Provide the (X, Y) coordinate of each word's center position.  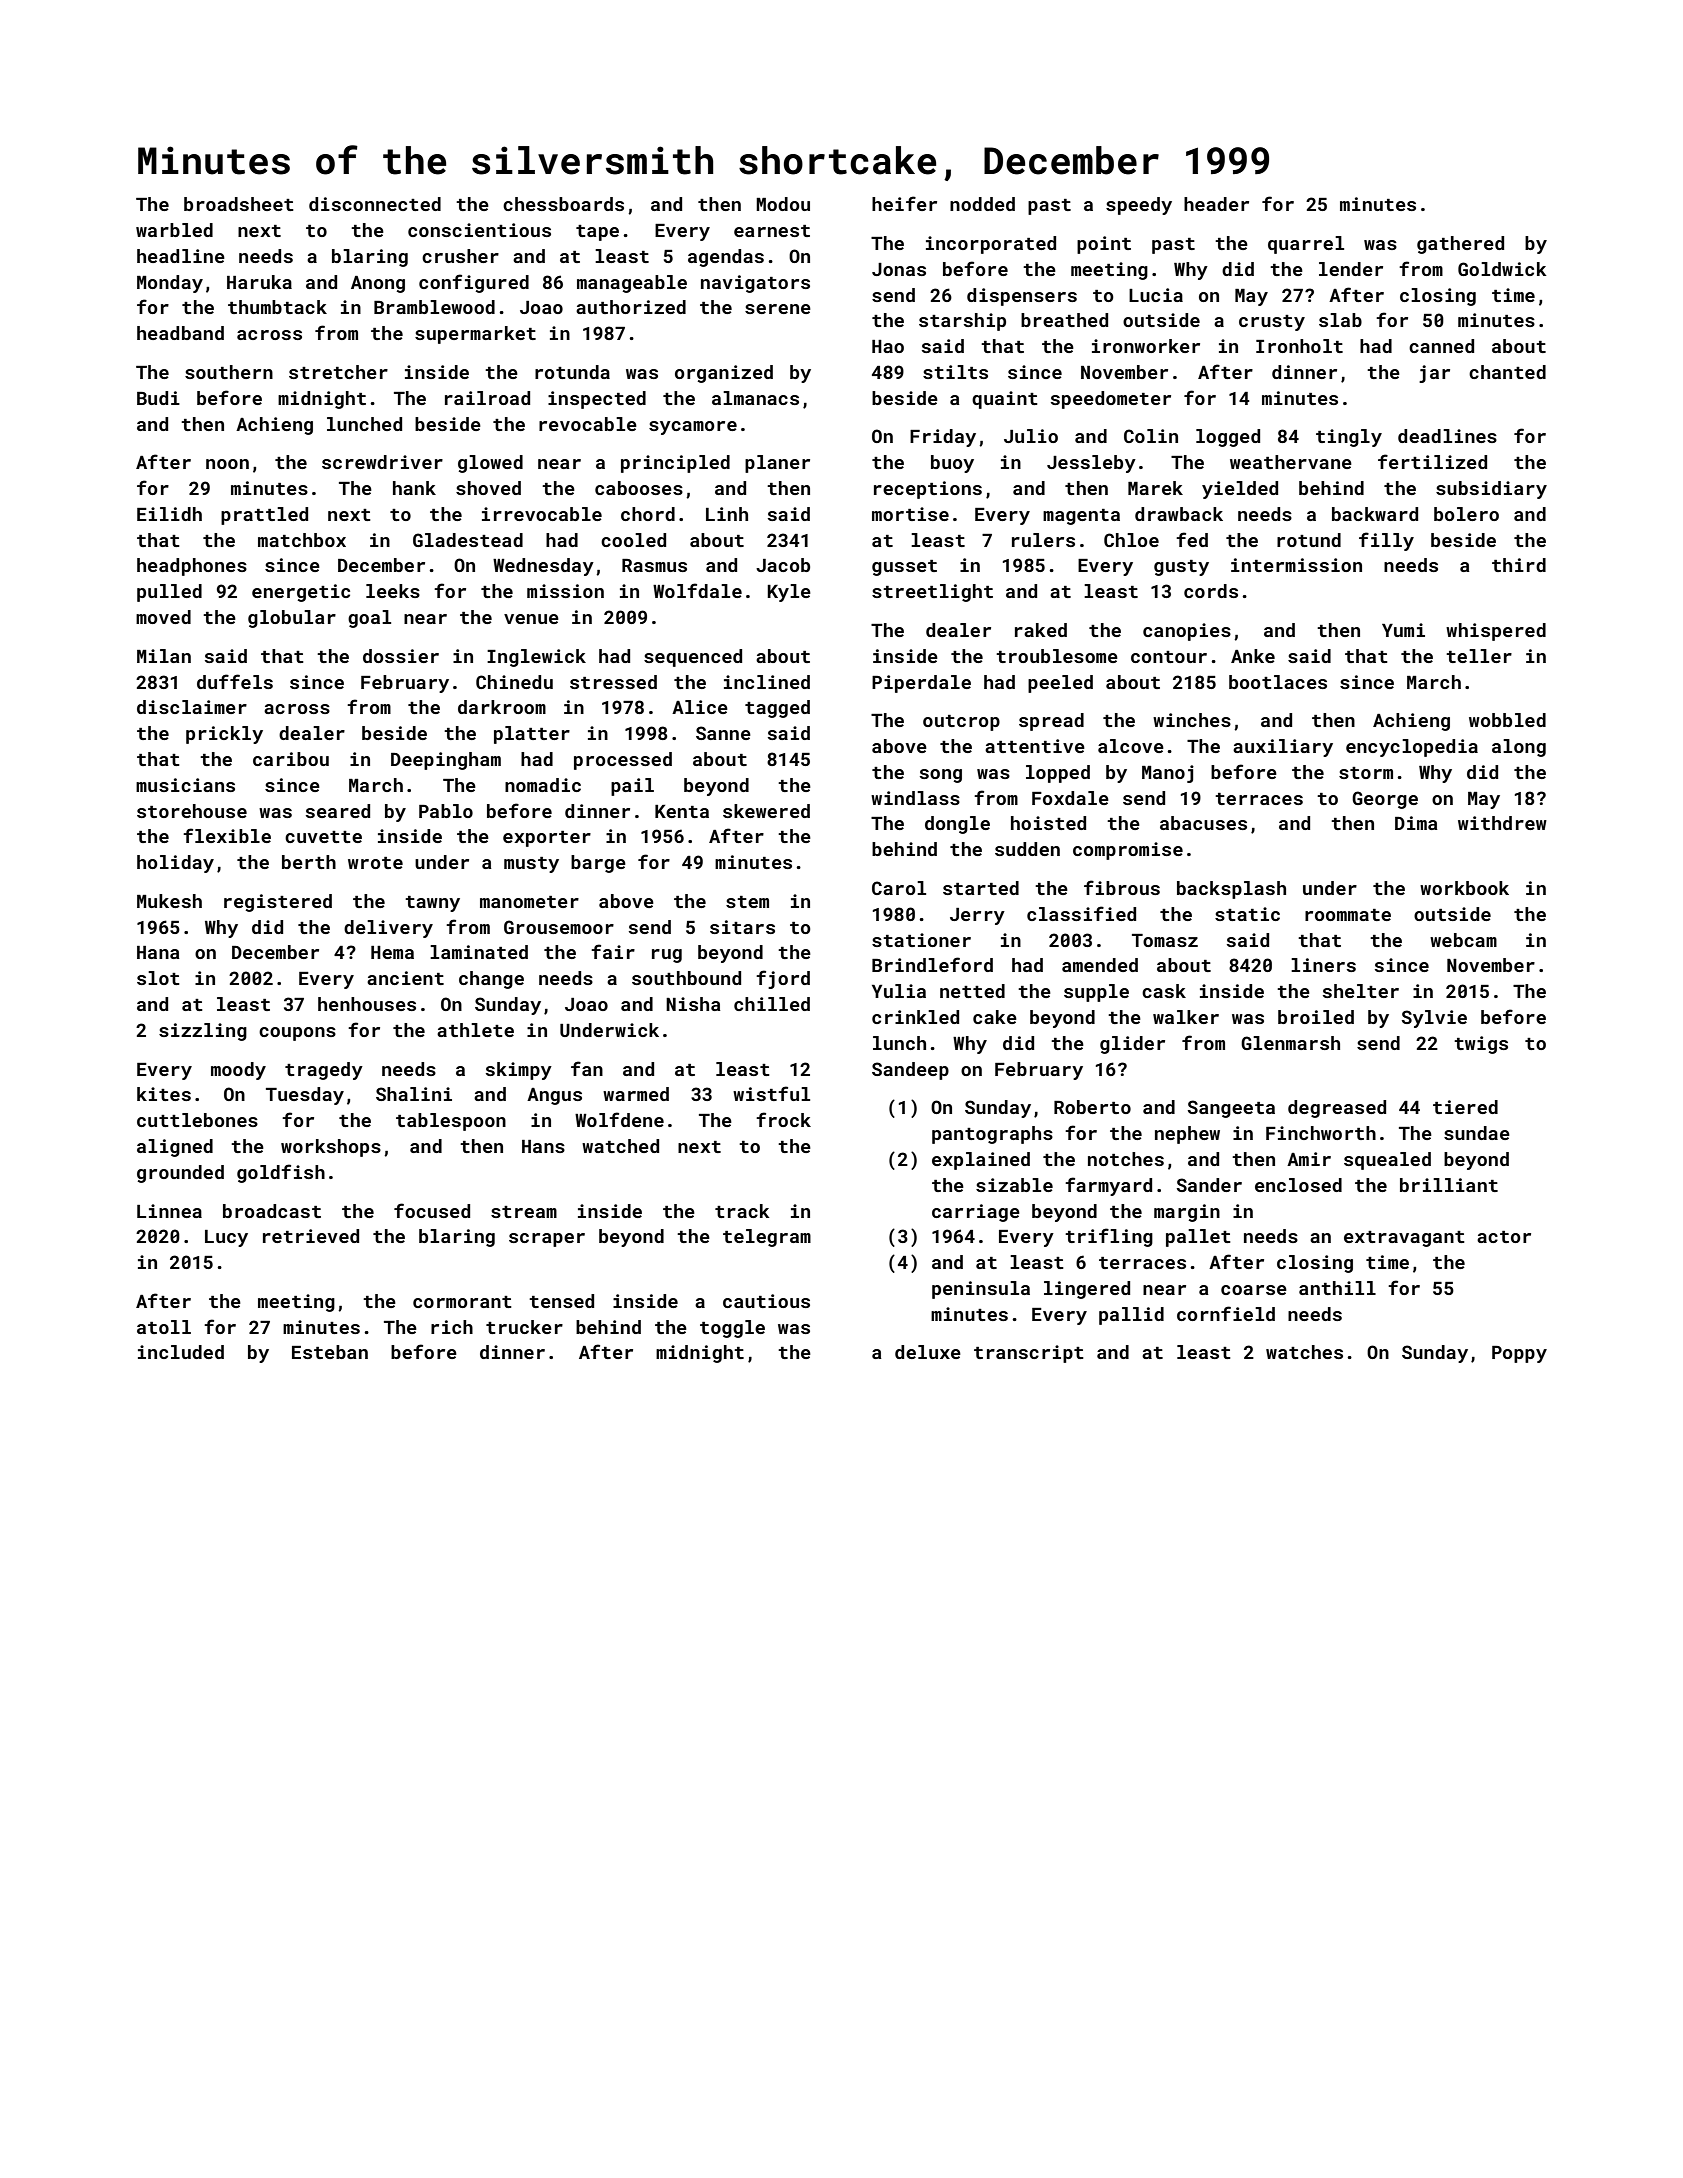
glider (1132, 1045)
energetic (301, 593)
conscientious (479, 230)
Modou (783, 204)
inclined (767, 682)
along (1519, 748)
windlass (915, 798)
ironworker (1146, 346)
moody (238, 1071)
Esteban (330, 1352)
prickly (224, 735)
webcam (1463, 940)
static (1247, 914)
